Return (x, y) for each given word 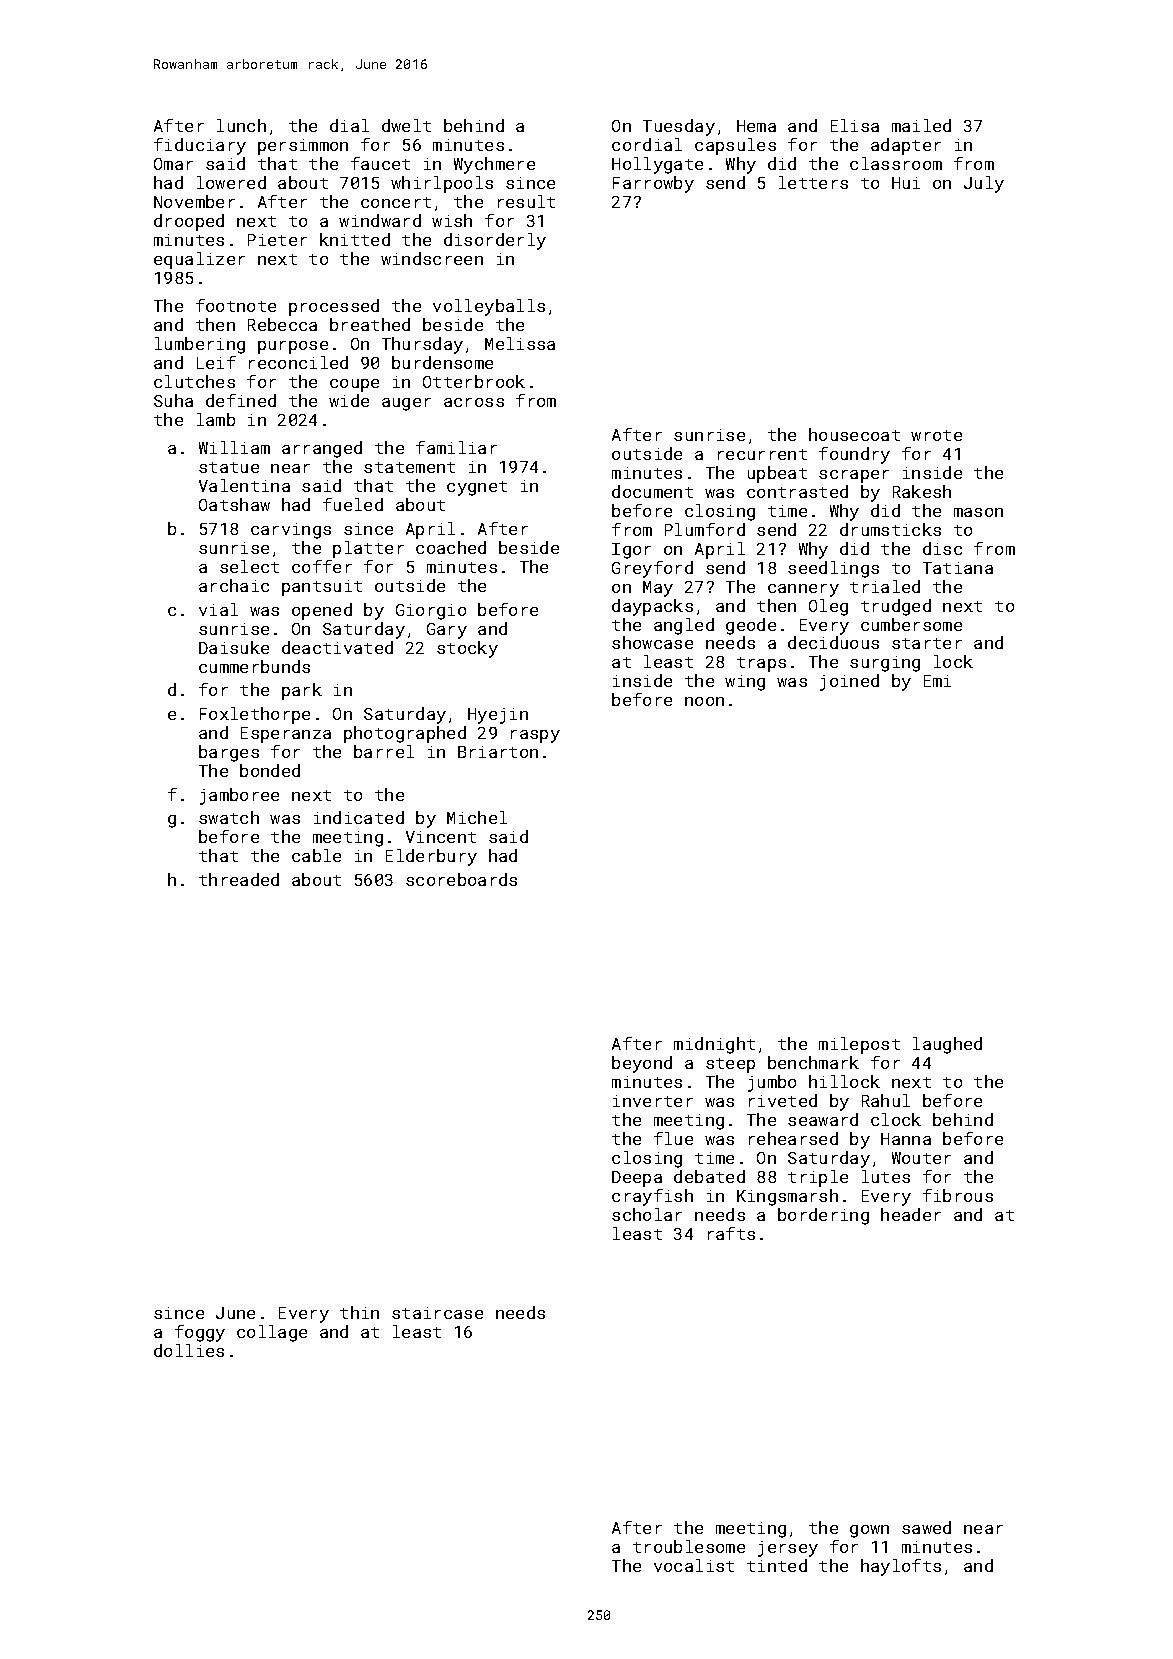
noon (704, 701)
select (249, 566)
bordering (823, 1216)
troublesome (689, 1546)
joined (849, 682)
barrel (384, 751)
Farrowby (653, 184)
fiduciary (200, 146)
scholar (647, 1214)
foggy (200, 1333)
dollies (189, 1350)
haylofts (901, 1567)
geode (751, 626)
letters (813, 182)
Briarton (498, 752)
